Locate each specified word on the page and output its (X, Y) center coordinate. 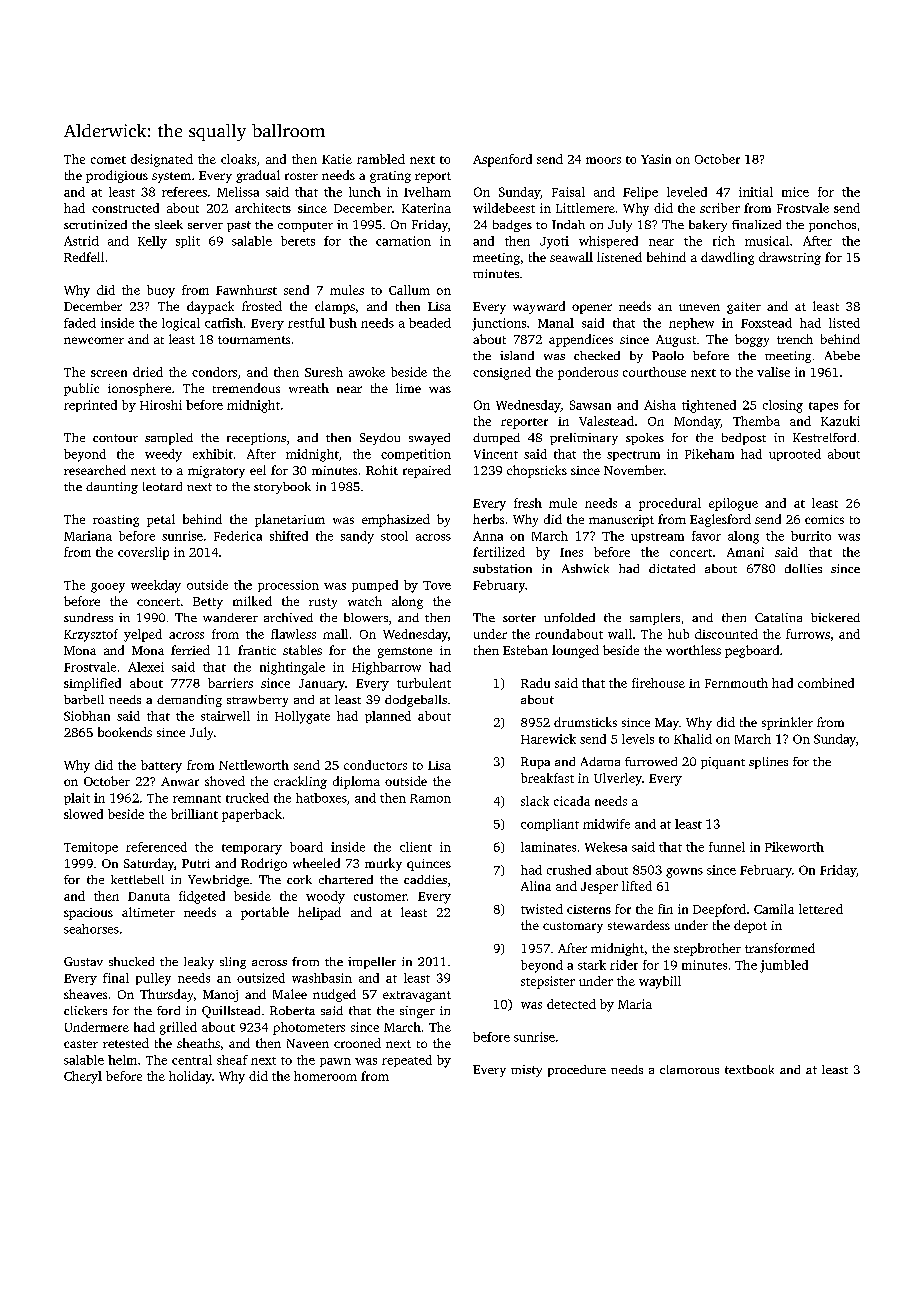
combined (826, 683)
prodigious (117, 176)
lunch (365, 192)
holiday (190, 1077)
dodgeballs (416, 701)
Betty (208, 603)
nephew (691, 324)
